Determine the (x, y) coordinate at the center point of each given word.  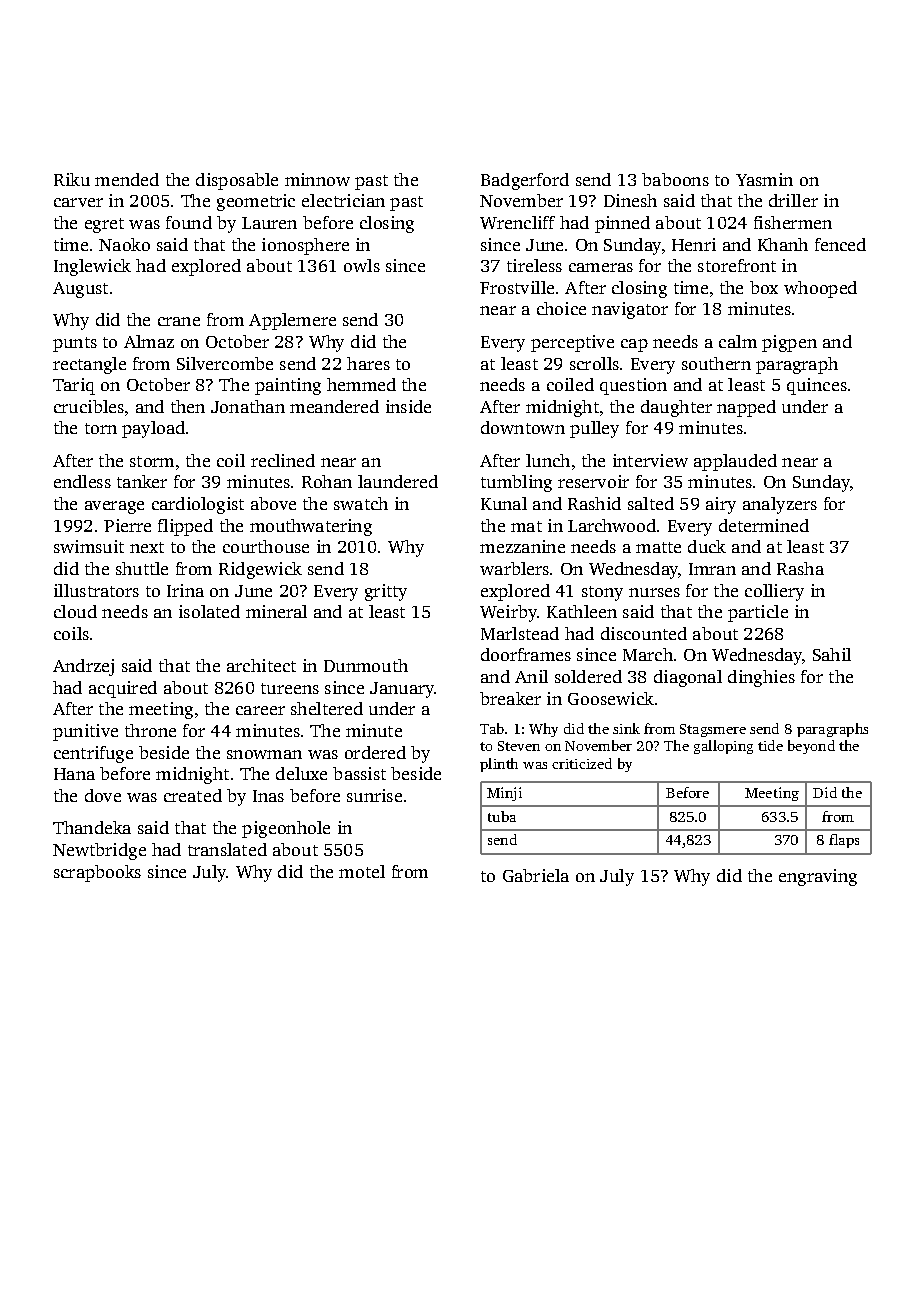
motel (362, 871)
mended (127, 179)
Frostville (517, 287)
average (114, 507)
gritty (386, 592)
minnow (317, 179)
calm (738, 341)
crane (179, 321)
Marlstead (520, 633)
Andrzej (83, 667)
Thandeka (92, 827)
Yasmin (764, 179)
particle (758, 613)
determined (764, 525)
